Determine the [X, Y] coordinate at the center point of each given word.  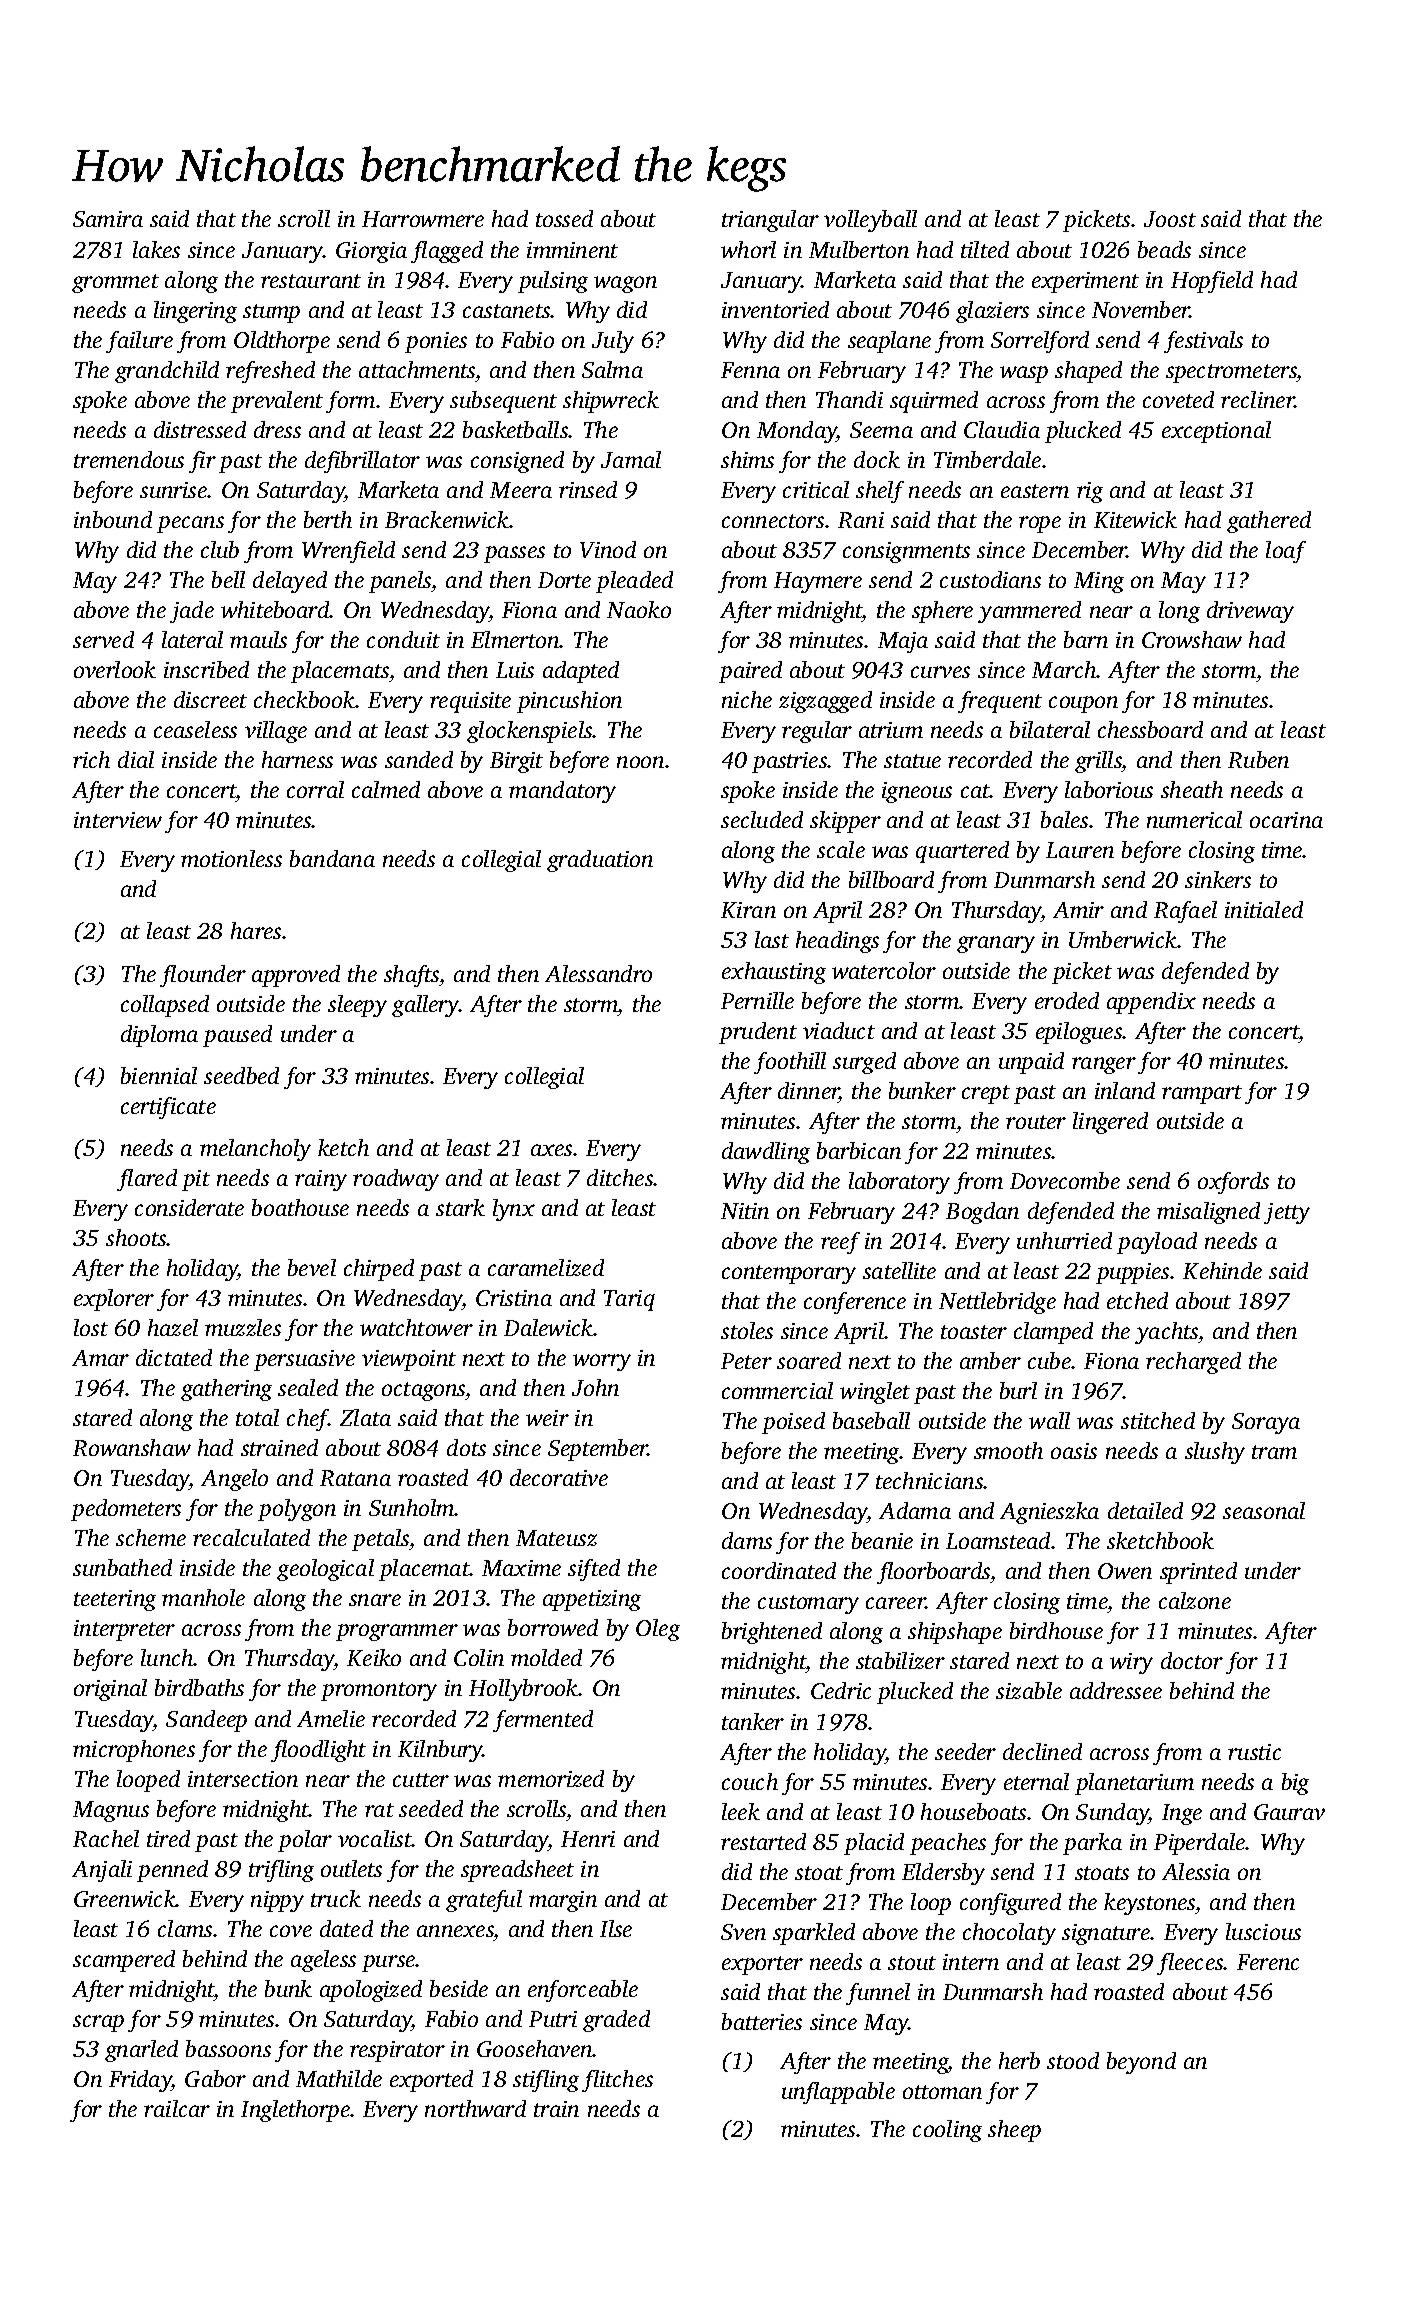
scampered [124, 1961]
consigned [517, 462]
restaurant [311, 281]
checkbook [305, 699]
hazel [173, 1327]
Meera [521, 490]
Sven [743, 1932]
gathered [1269, 522]
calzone [1195, 1600]
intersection [243, 1779]
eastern [1035, 491]
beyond [1141, 2063]
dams [747, 1540]
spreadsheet [517, 1871]
